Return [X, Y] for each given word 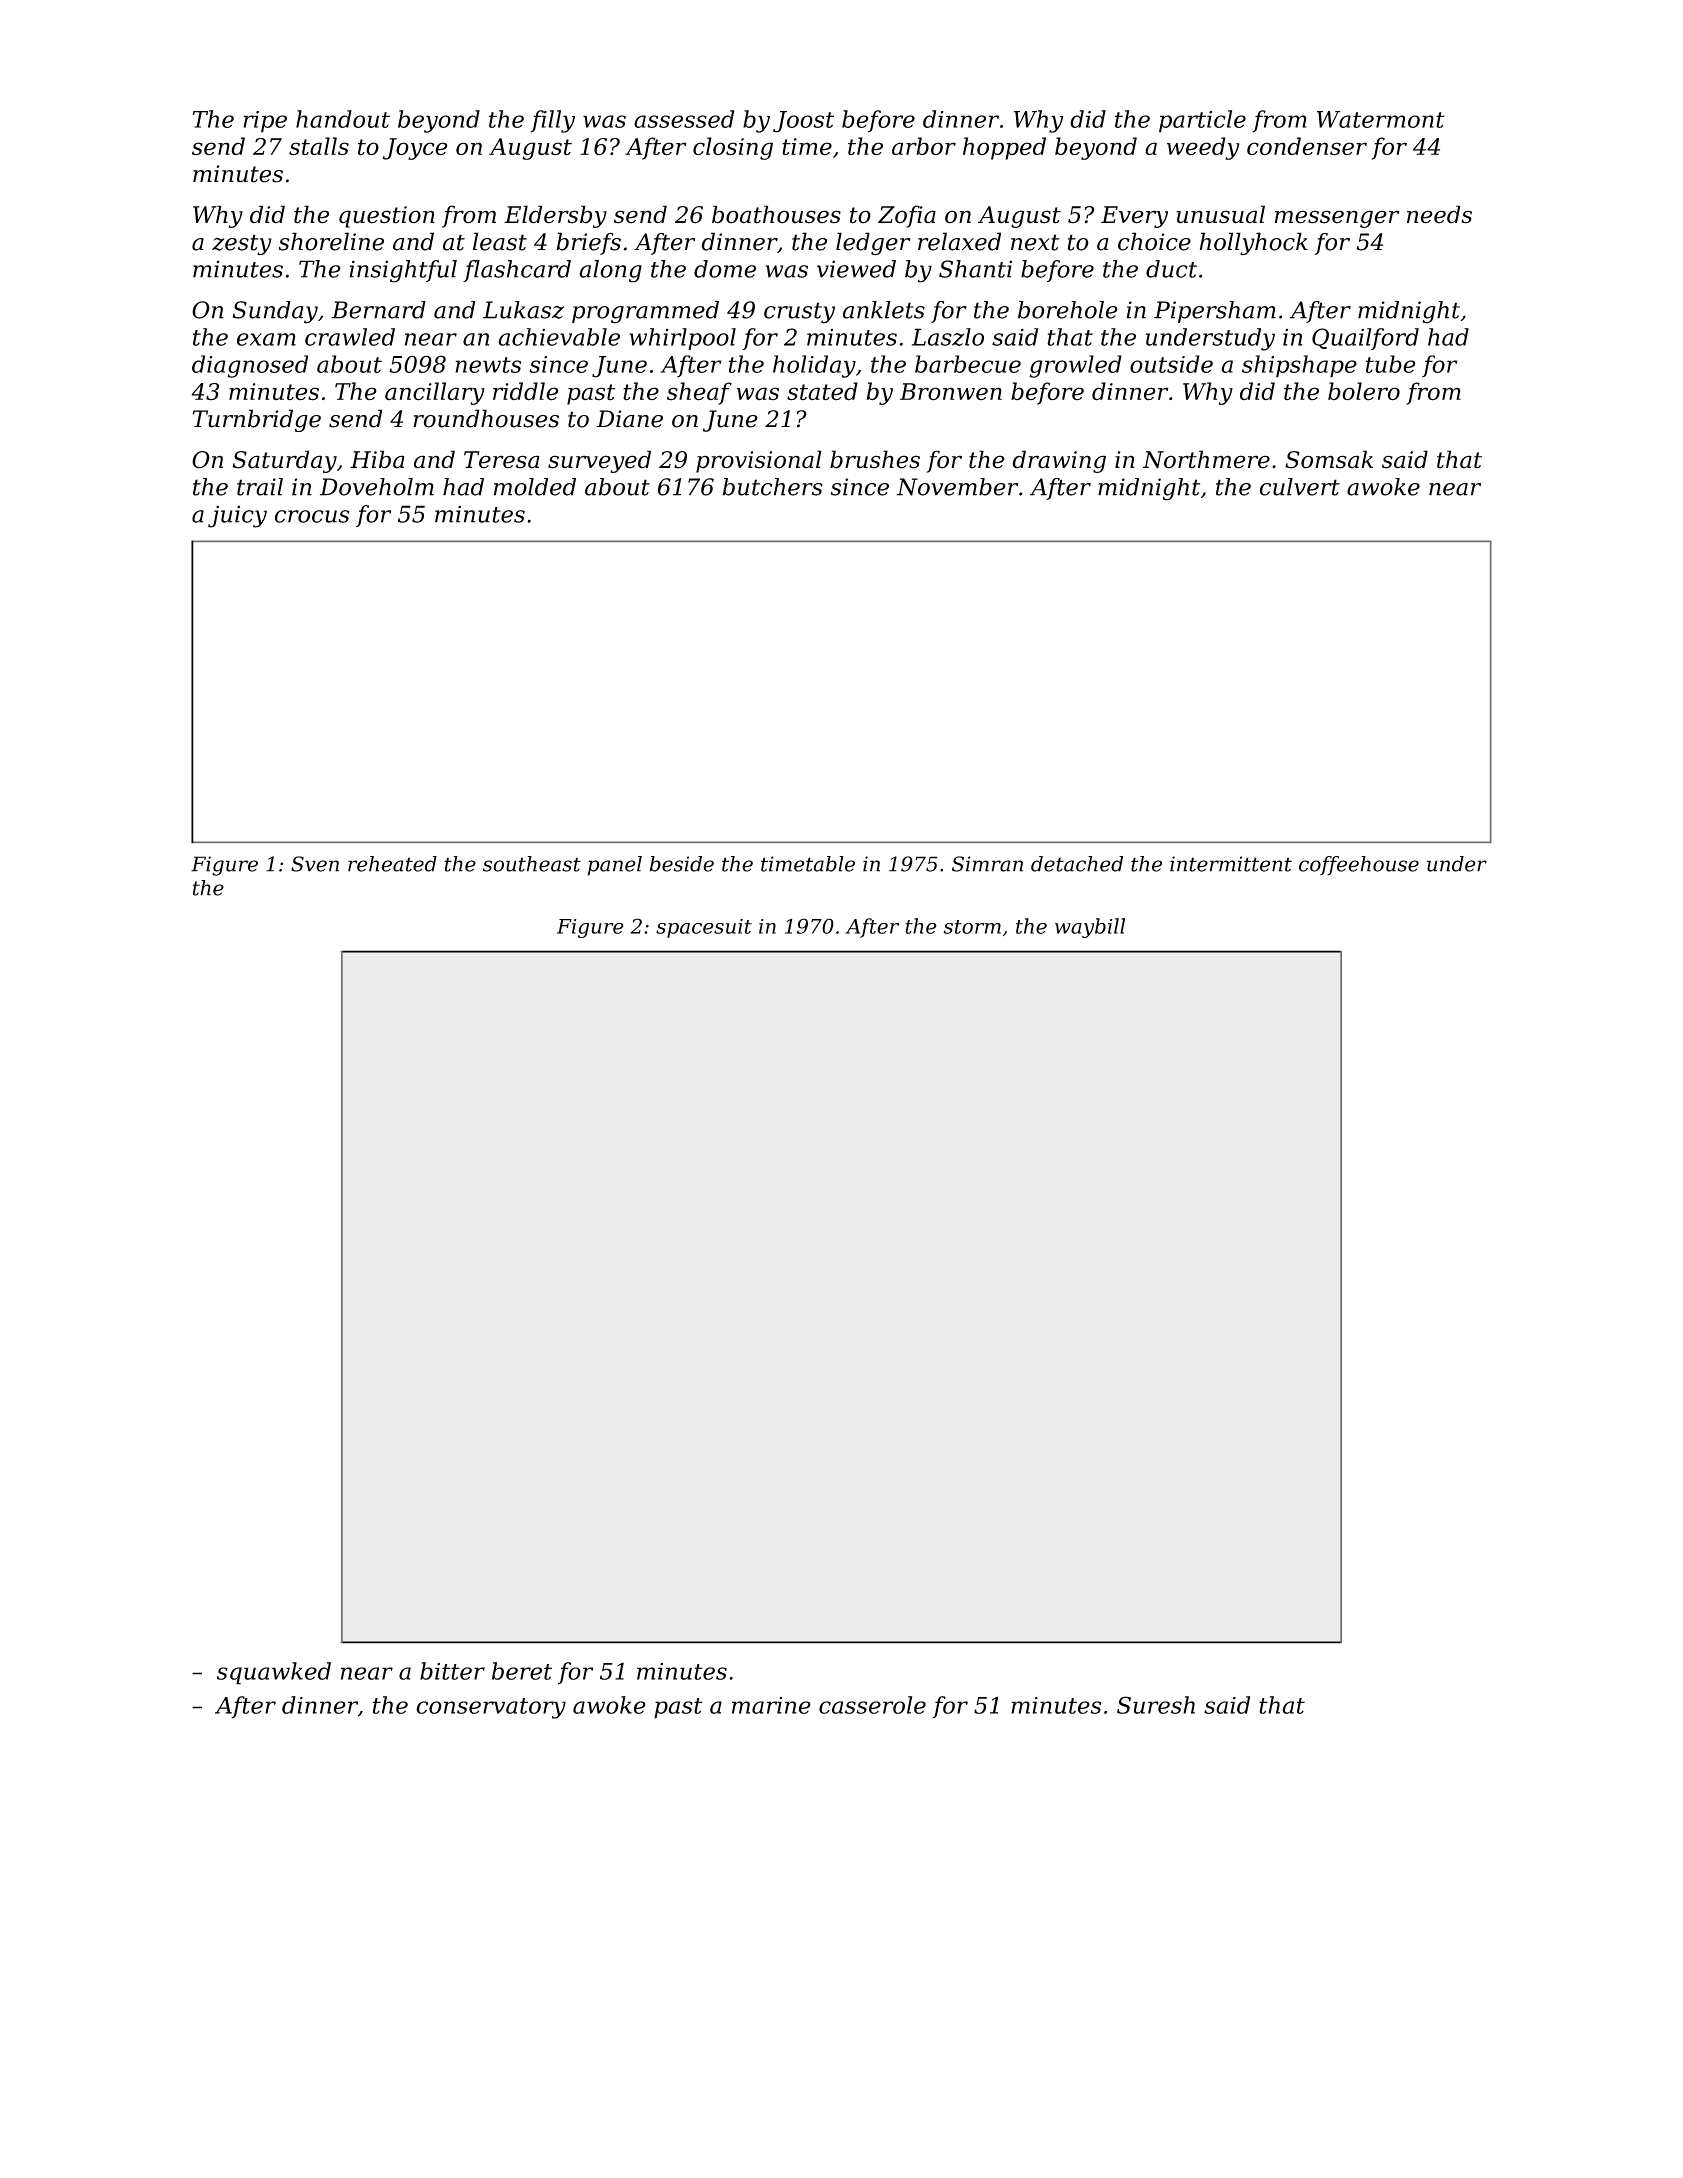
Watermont [1381, 119]
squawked [274, 1673]
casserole [872, 1705]
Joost [803, 122]
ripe [265, 122]
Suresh [1156, 1705]
